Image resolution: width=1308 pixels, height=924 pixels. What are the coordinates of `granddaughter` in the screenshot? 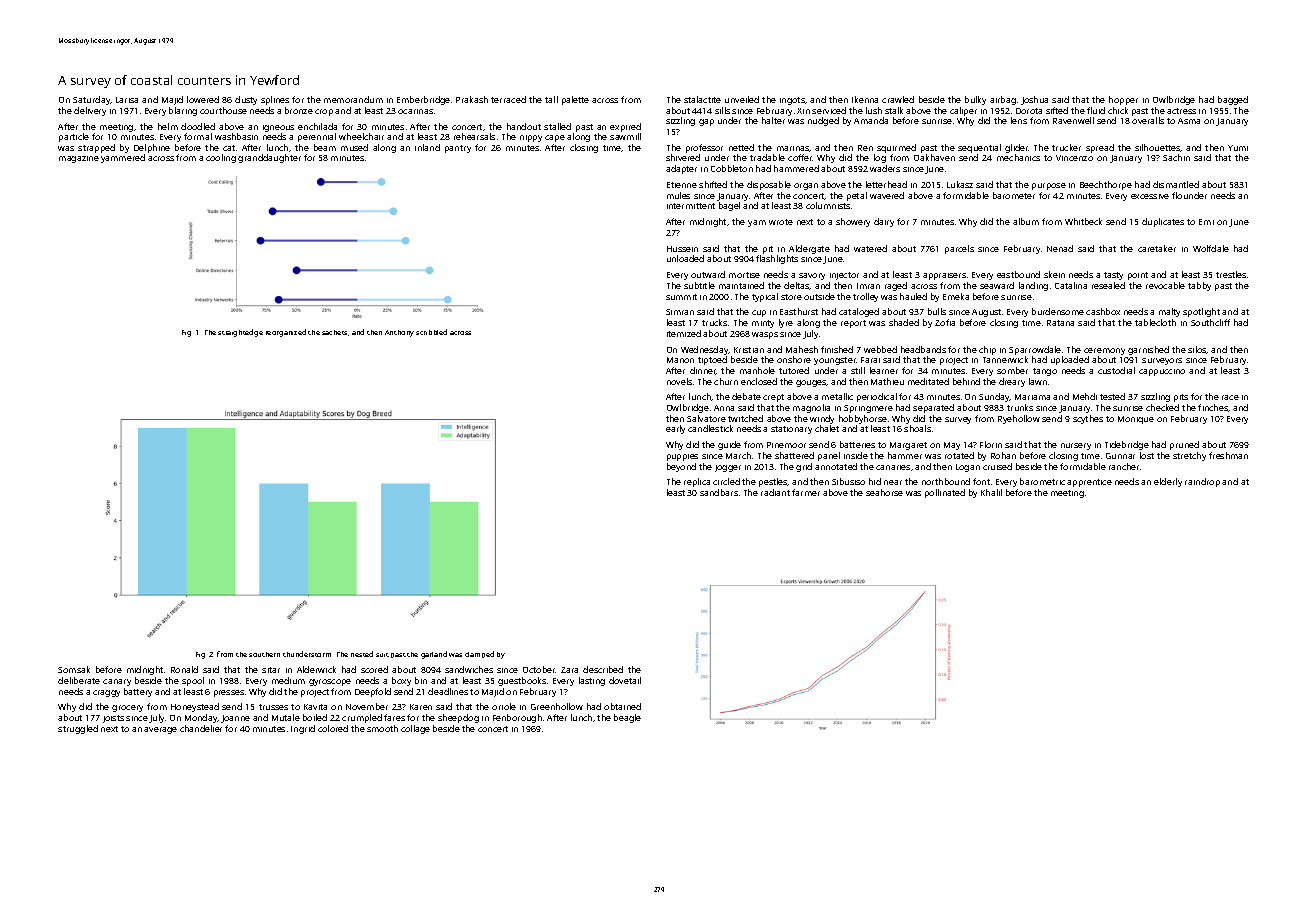 It's located at (269, 158).
